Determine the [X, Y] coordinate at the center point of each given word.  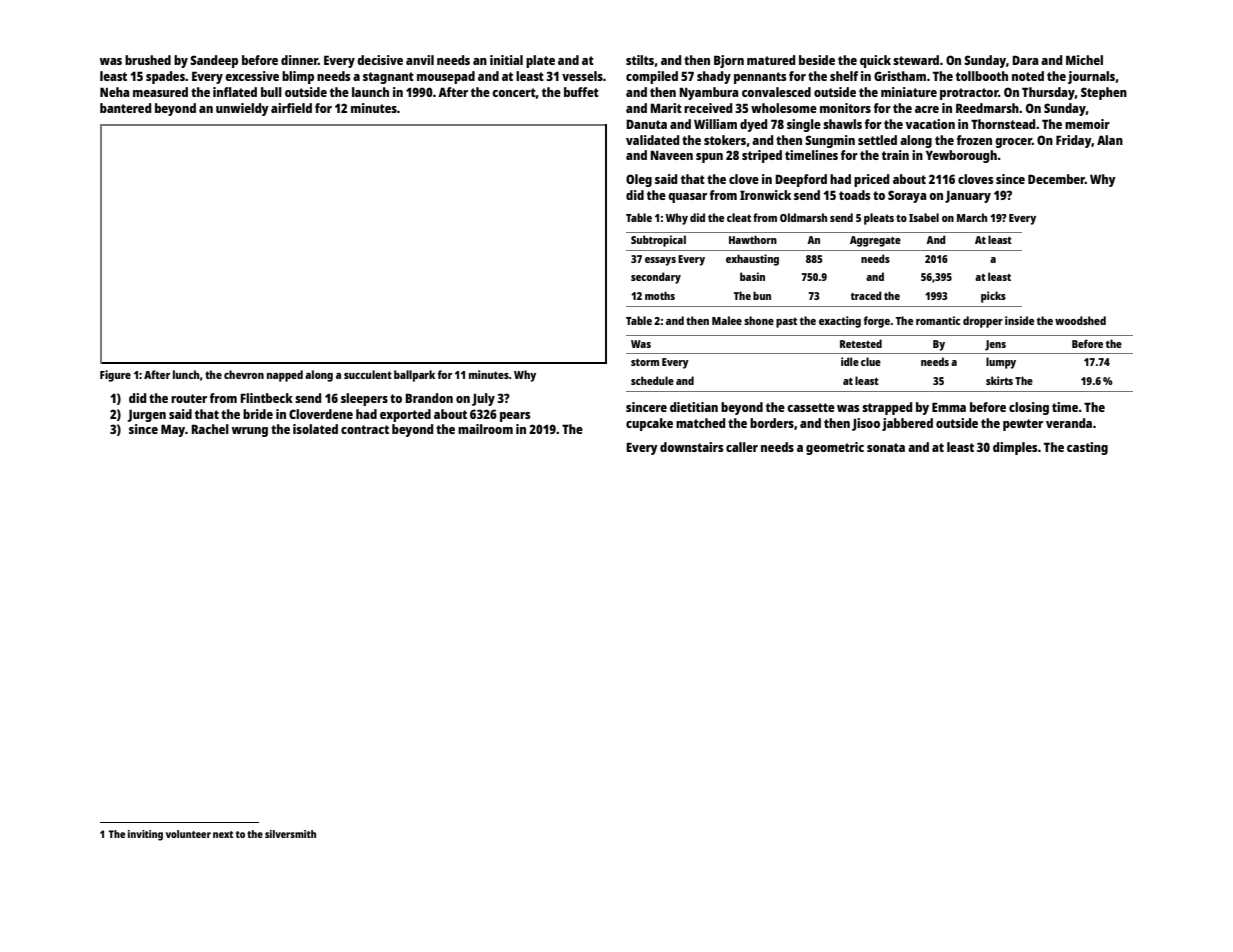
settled [877, 140]
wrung [250, 432]
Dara [1025, 60]
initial [506, 60]
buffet [581, 92]
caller [742, 447]
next [223, 834]
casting [1087, 448]
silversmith [290, 834]
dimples [1015, 448]
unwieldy [242, 109]
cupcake [649, 424]
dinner [299, 60]
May [173, 430]
